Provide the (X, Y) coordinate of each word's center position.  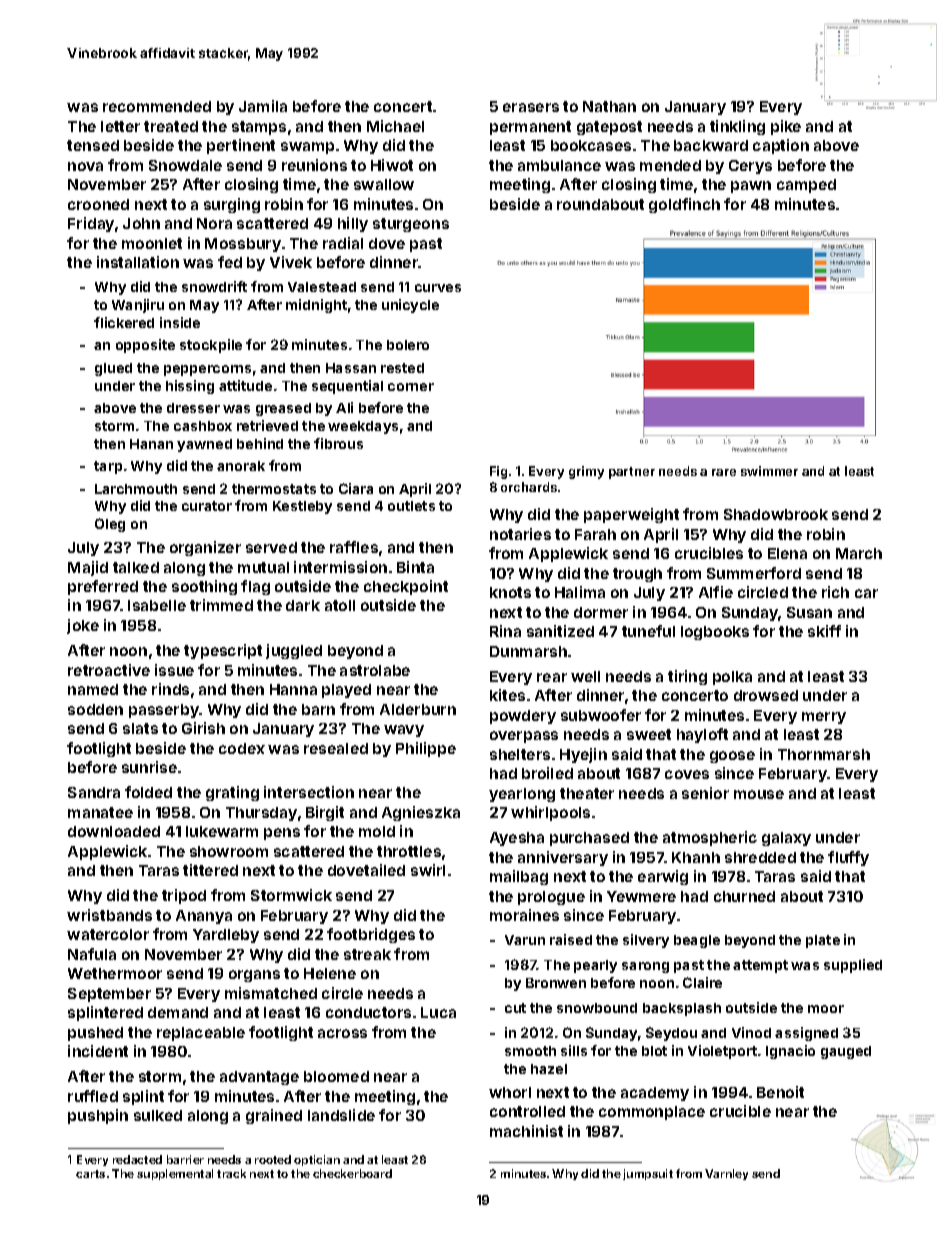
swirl (428, 870)
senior (705, 793)
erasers (531, 107)
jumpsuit (648, 1174)
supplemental (175, 1174)
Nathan (609, 106)
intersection (309, 792)
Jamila (263, 106)
